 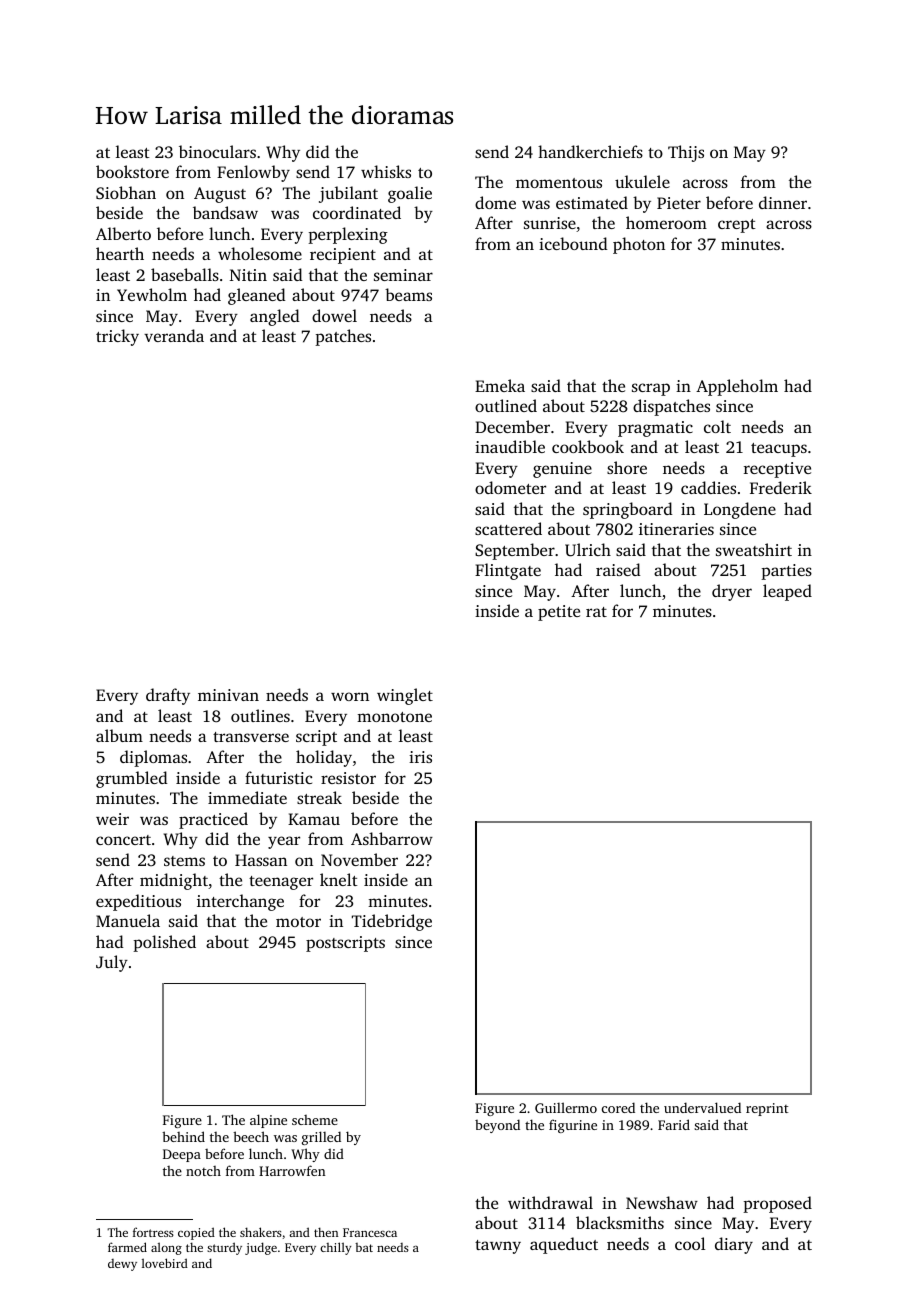 I want to click on behind, so click(x=183, y=1136).
